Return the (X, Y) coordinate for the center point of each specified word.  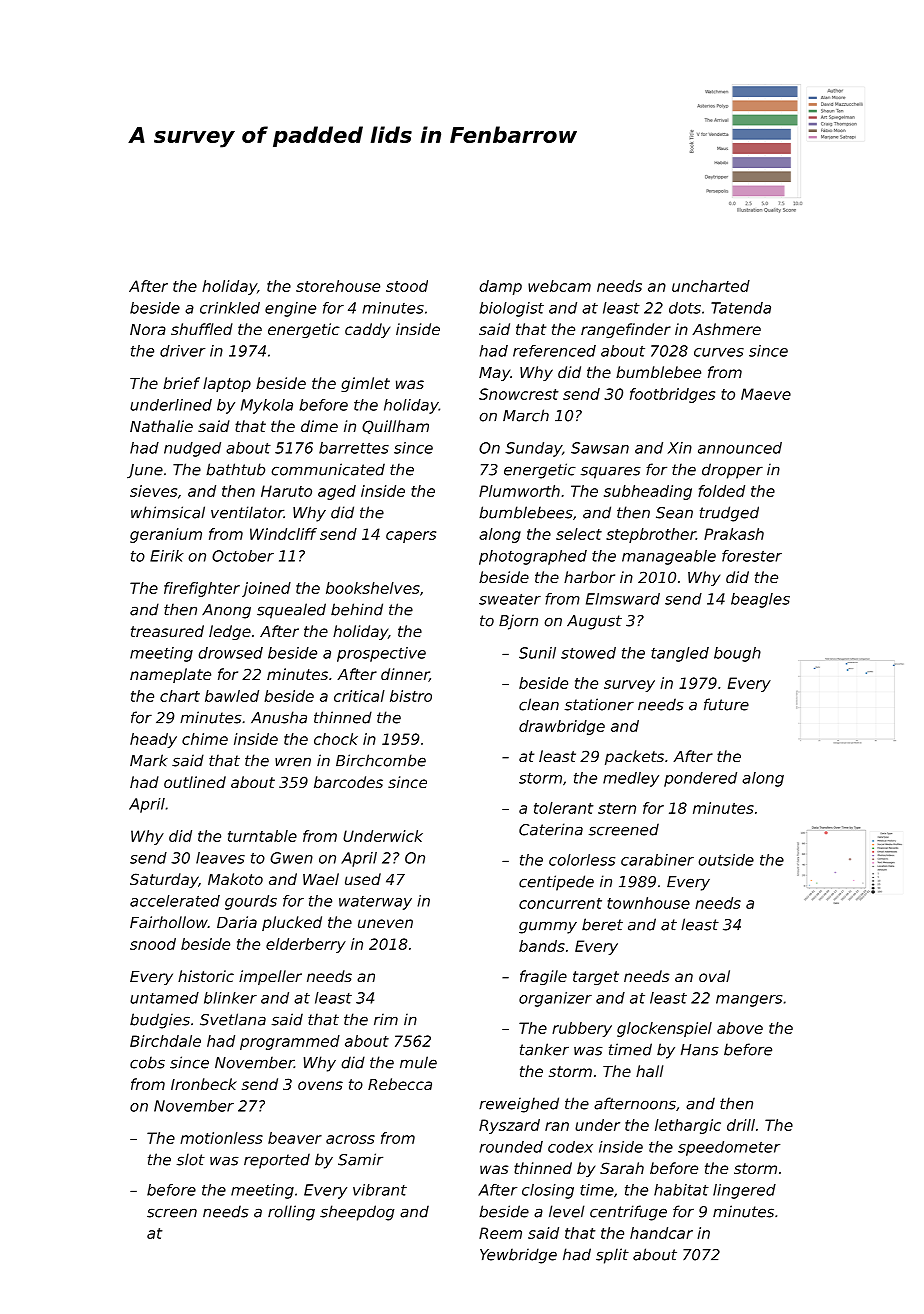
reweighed (519, 1105)
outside (726, 860)
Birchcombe (381, 760)
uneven (385, 923)
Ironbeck (204, 1084)
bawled (232, 696)
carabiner (657, 860)
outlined (195, 782)
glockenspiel (664, 1029)
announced (740, 448)
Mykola (267, 406)
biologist (511, 309)
